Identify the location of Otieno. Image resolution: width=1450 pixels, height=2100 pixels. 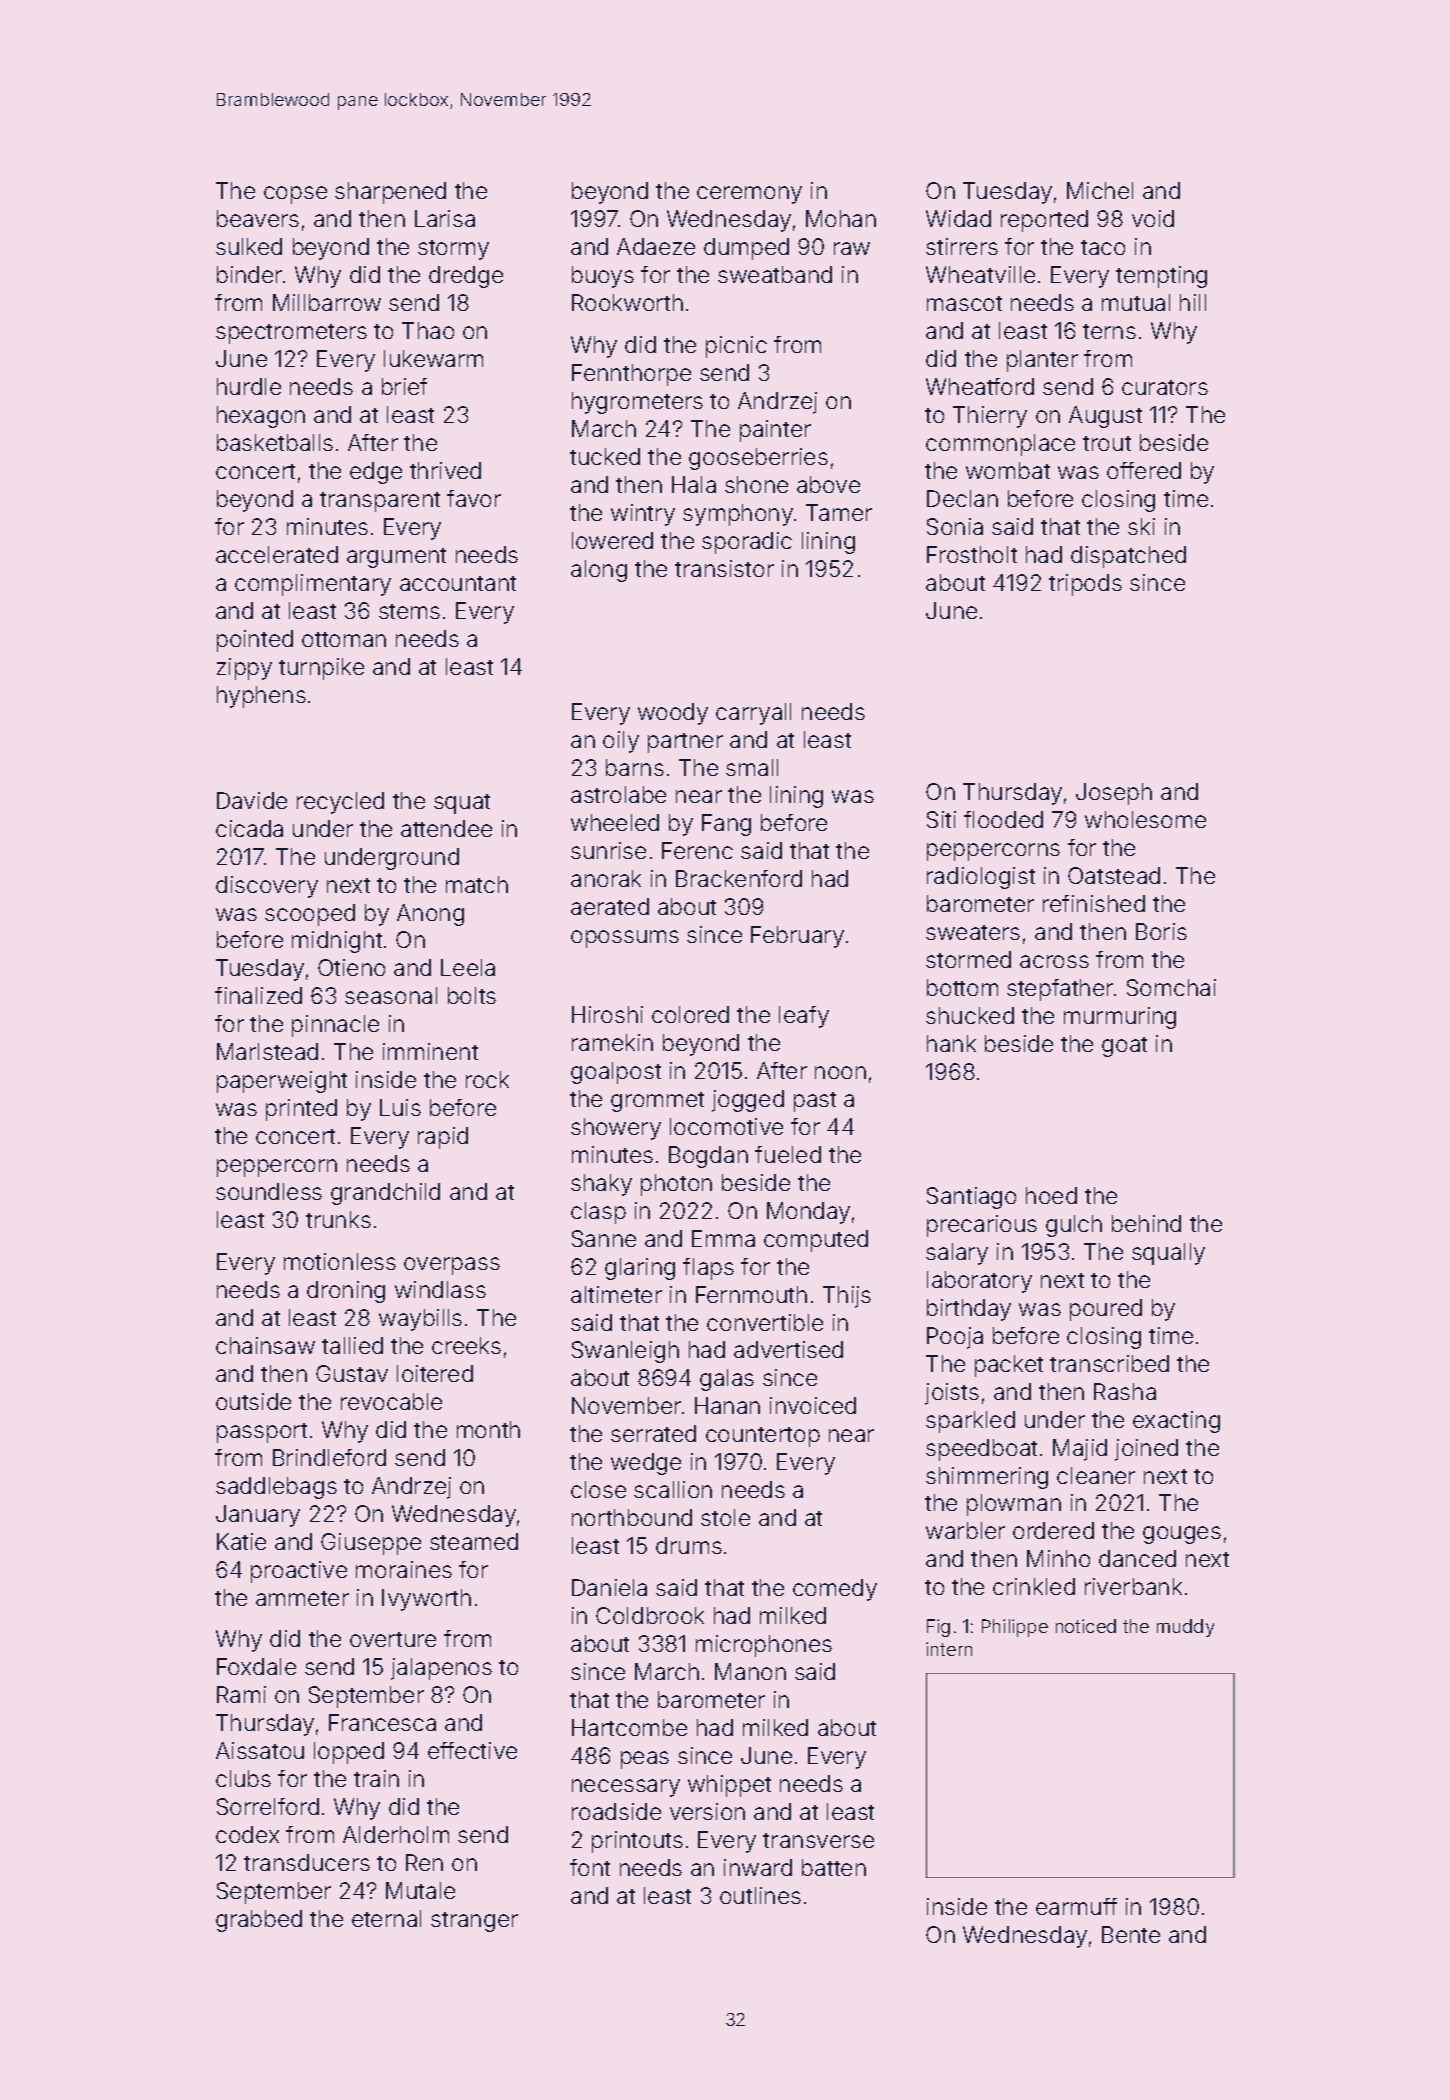
(351, 967).
